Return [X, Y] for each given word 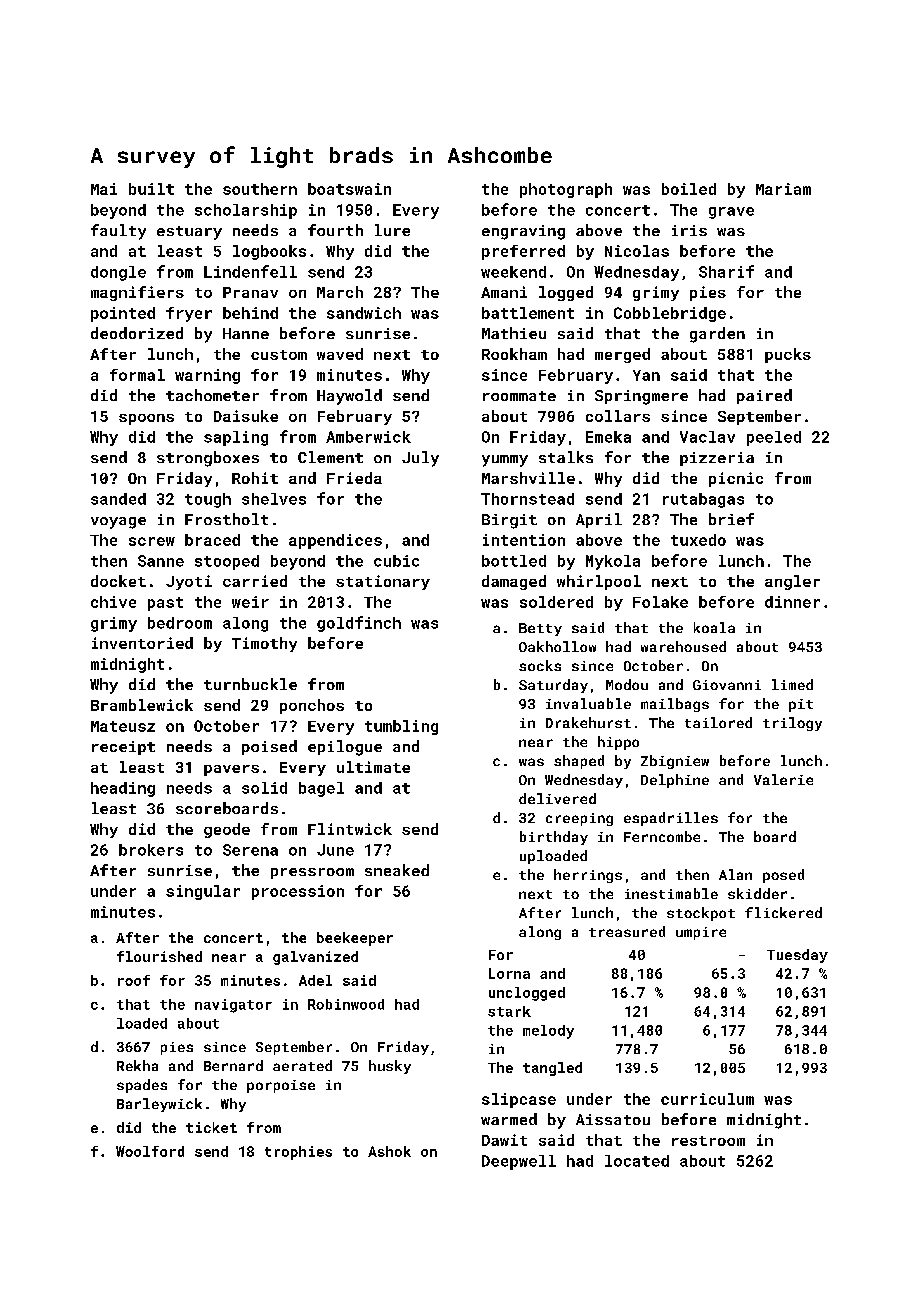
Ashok [389, 1151]
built [151, 189]
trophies [298, 1153]
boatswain [349, 189]
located [637, 1161]
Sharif [726, 271]
